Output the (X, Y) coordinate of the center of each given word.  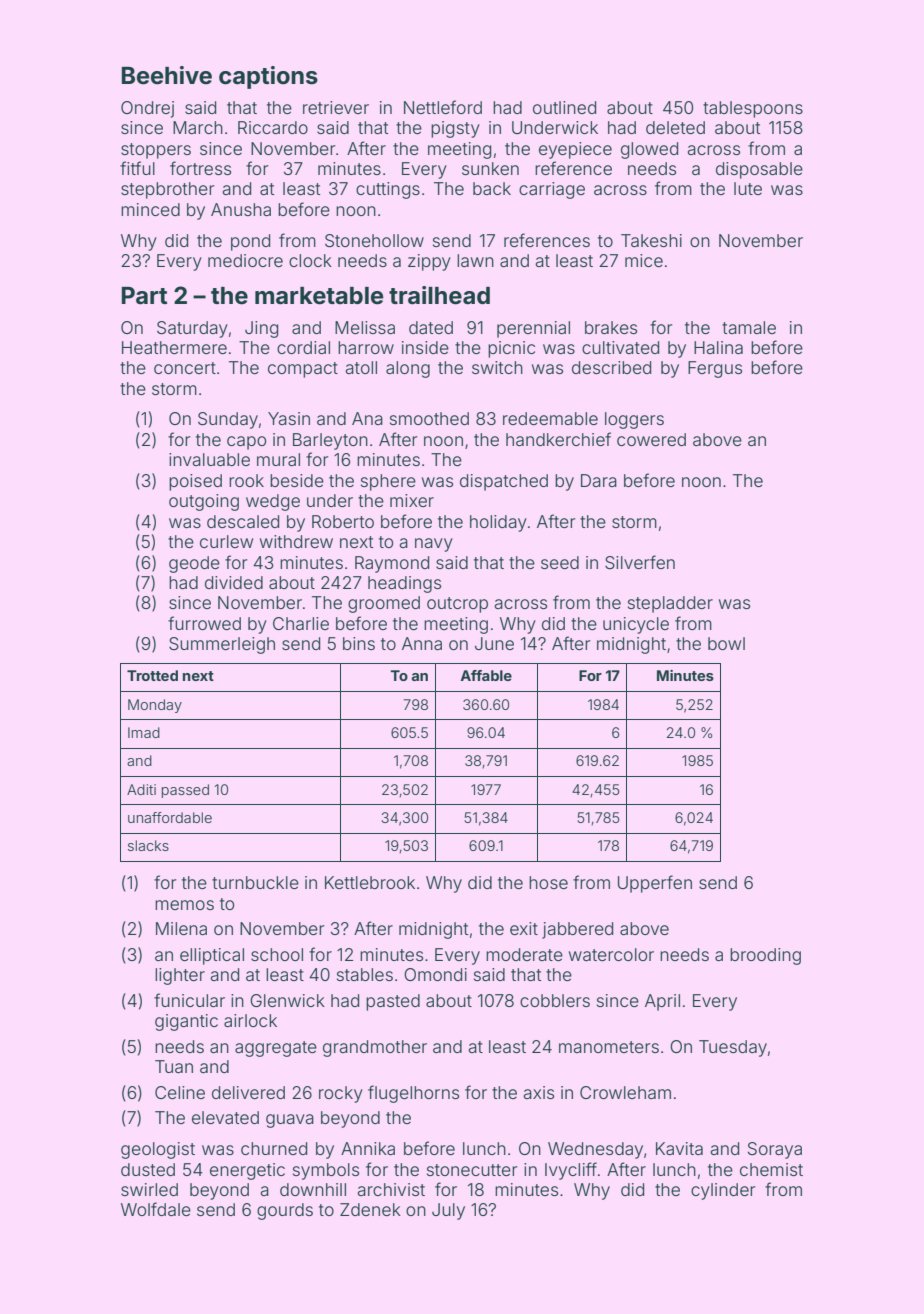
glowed (649, 150)
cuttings (388, 190)
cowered (651, 439)
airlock (250, 1020)
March (198, 127)
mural (278, 459)
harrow (366, 347)
